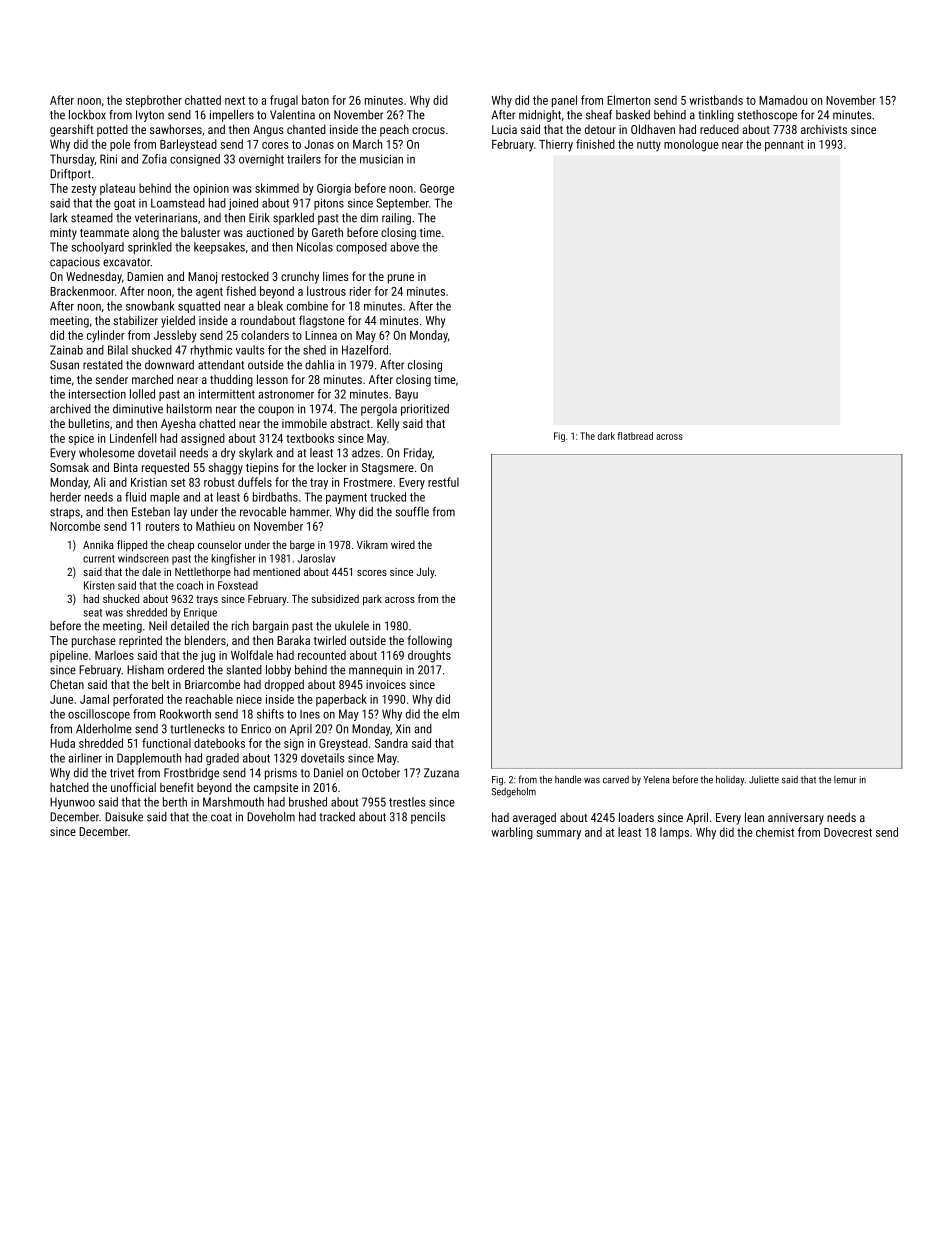 The width and height of the screenshot is (952, 1233). I want to click on July, so click(425, 573).
